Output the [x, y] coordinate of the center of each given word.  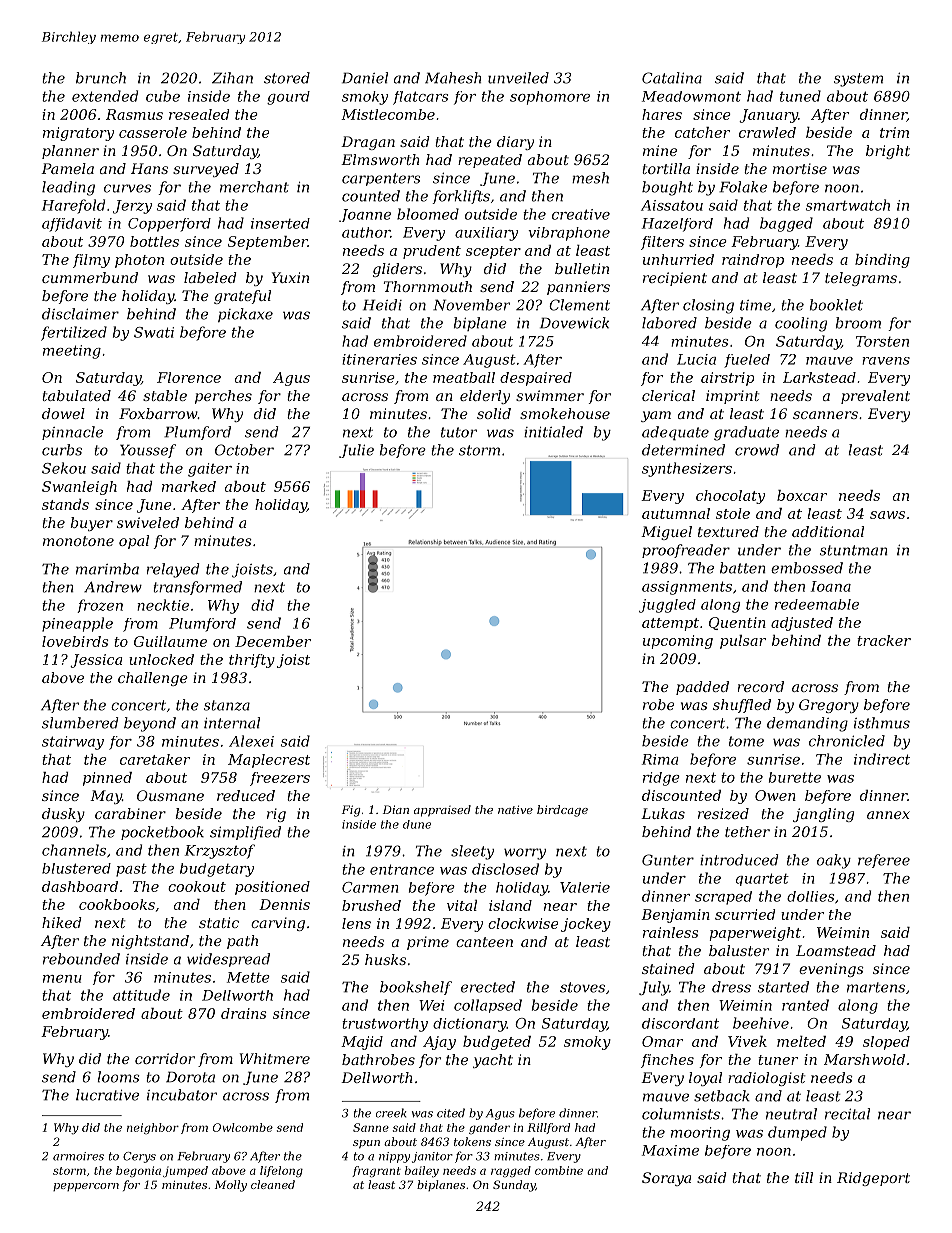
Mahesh [453, 78]
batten [742, 568]
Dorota [190, 1077]
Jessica [96, 661]
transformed [197, 588]
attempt [670, 624]
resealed [199, 114]
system [858, 80]
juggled [667, 606]
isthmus [882, 723]
